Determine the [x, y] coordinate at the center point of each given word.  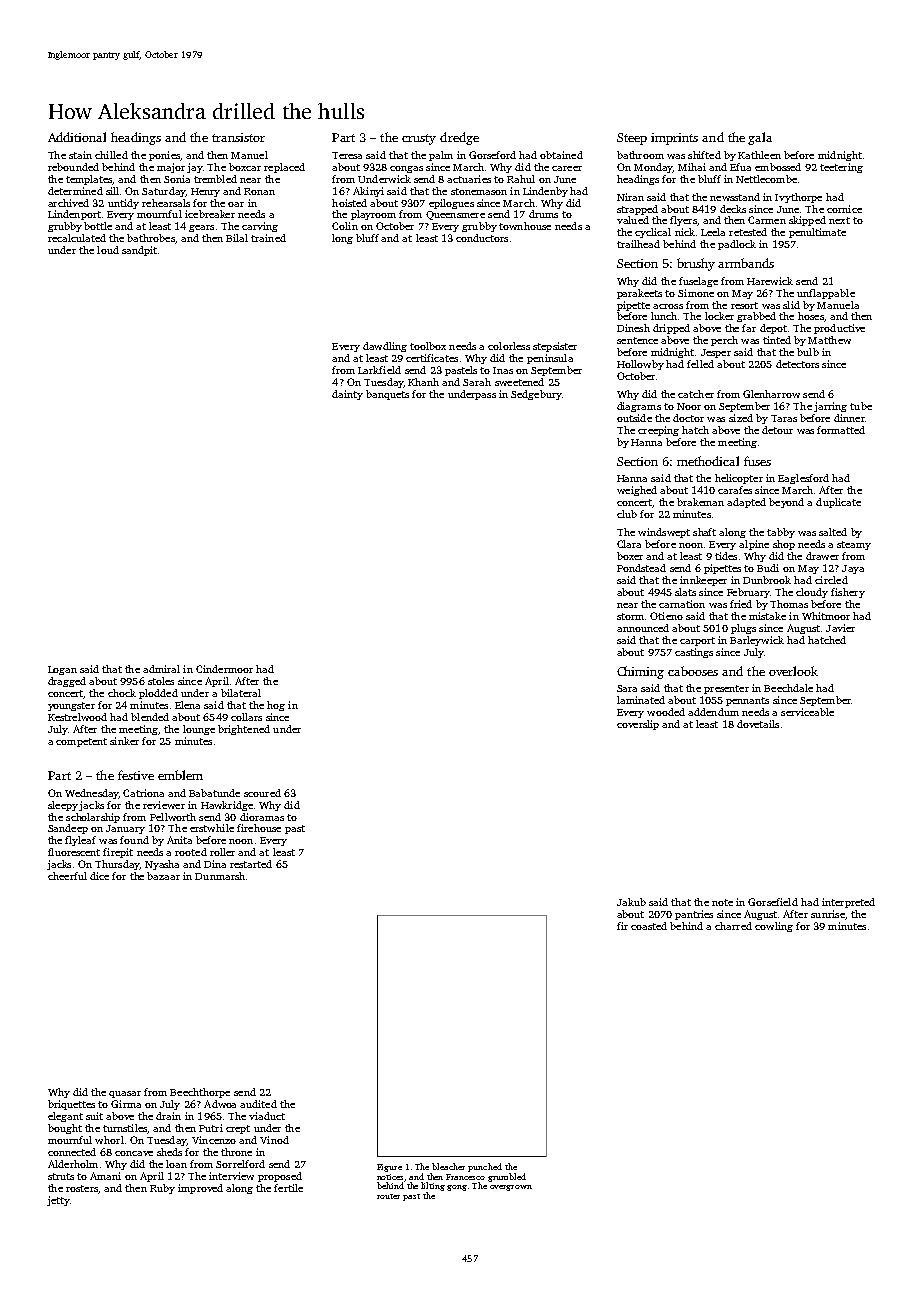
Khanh [423, 382]
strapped [637, 210]
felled [700, 364]
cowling [774, 927]
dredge [459, 138]
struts [61, 1176]
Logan [62, 670]
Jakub [631, 902]
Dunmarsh [220, 876]
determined [75, 191]
